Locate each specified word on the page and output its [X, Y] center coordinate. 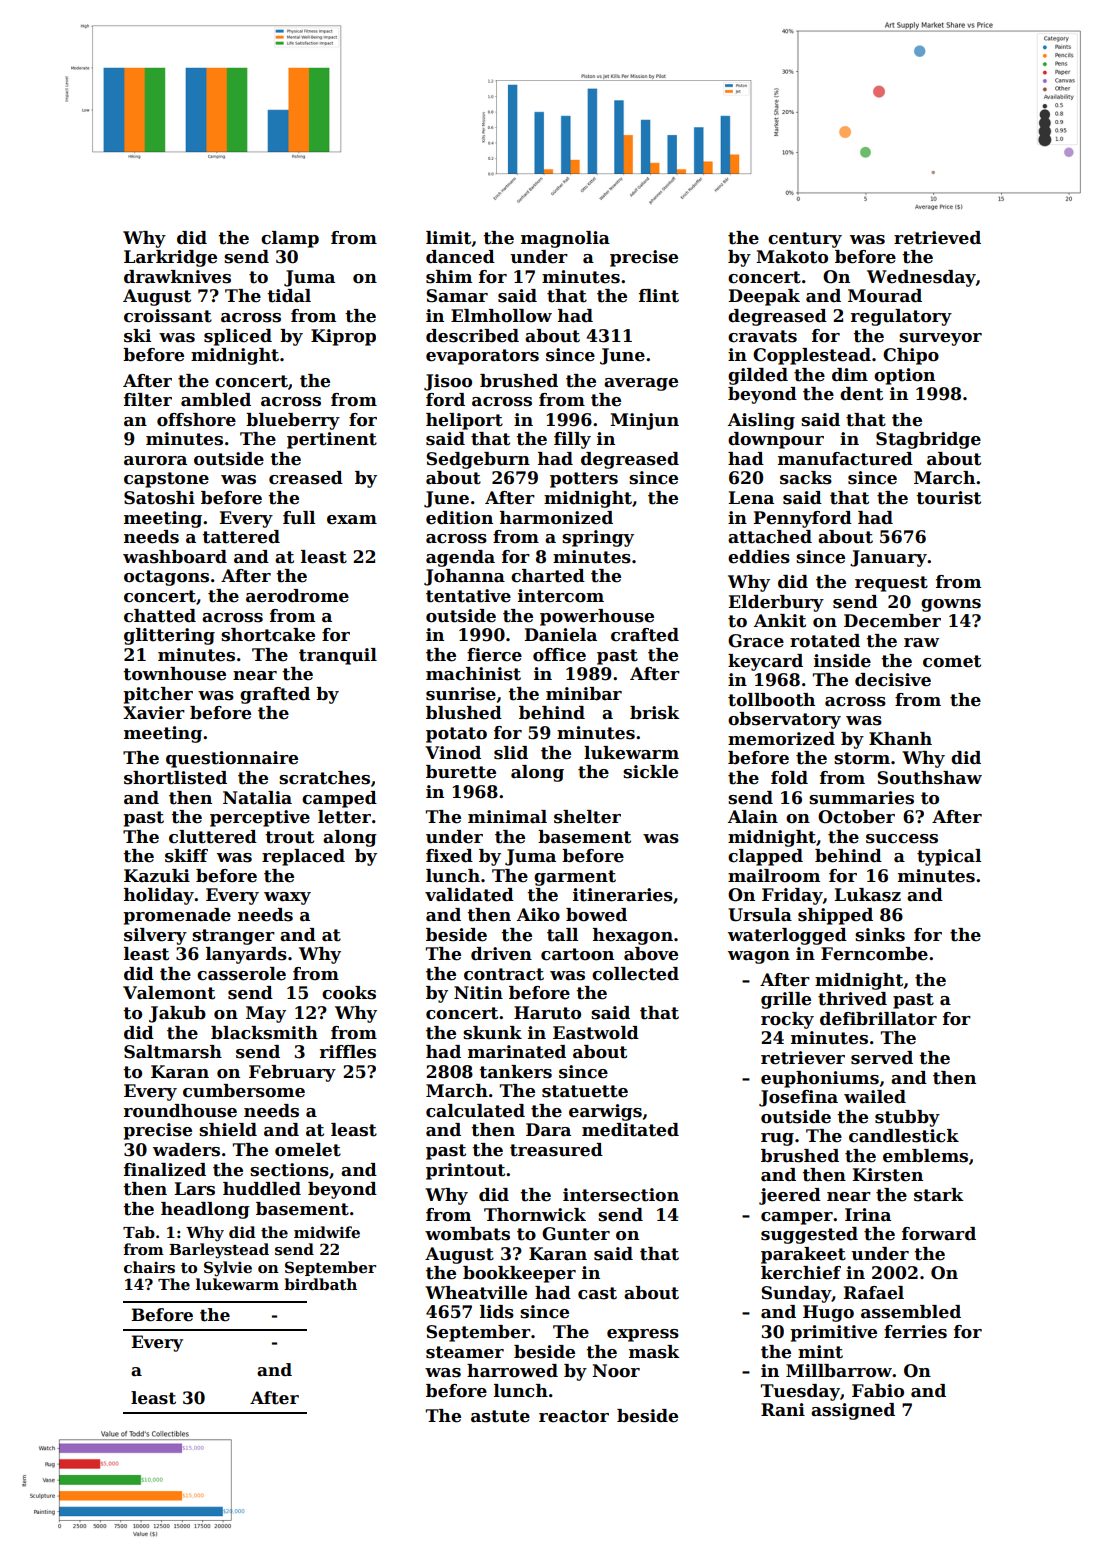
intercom [561, 596]
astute [500, 1416]
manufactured [845, 459]
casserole [241, 974]
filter [148, 400]
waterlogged [787, 936]
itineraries [623, 895]
